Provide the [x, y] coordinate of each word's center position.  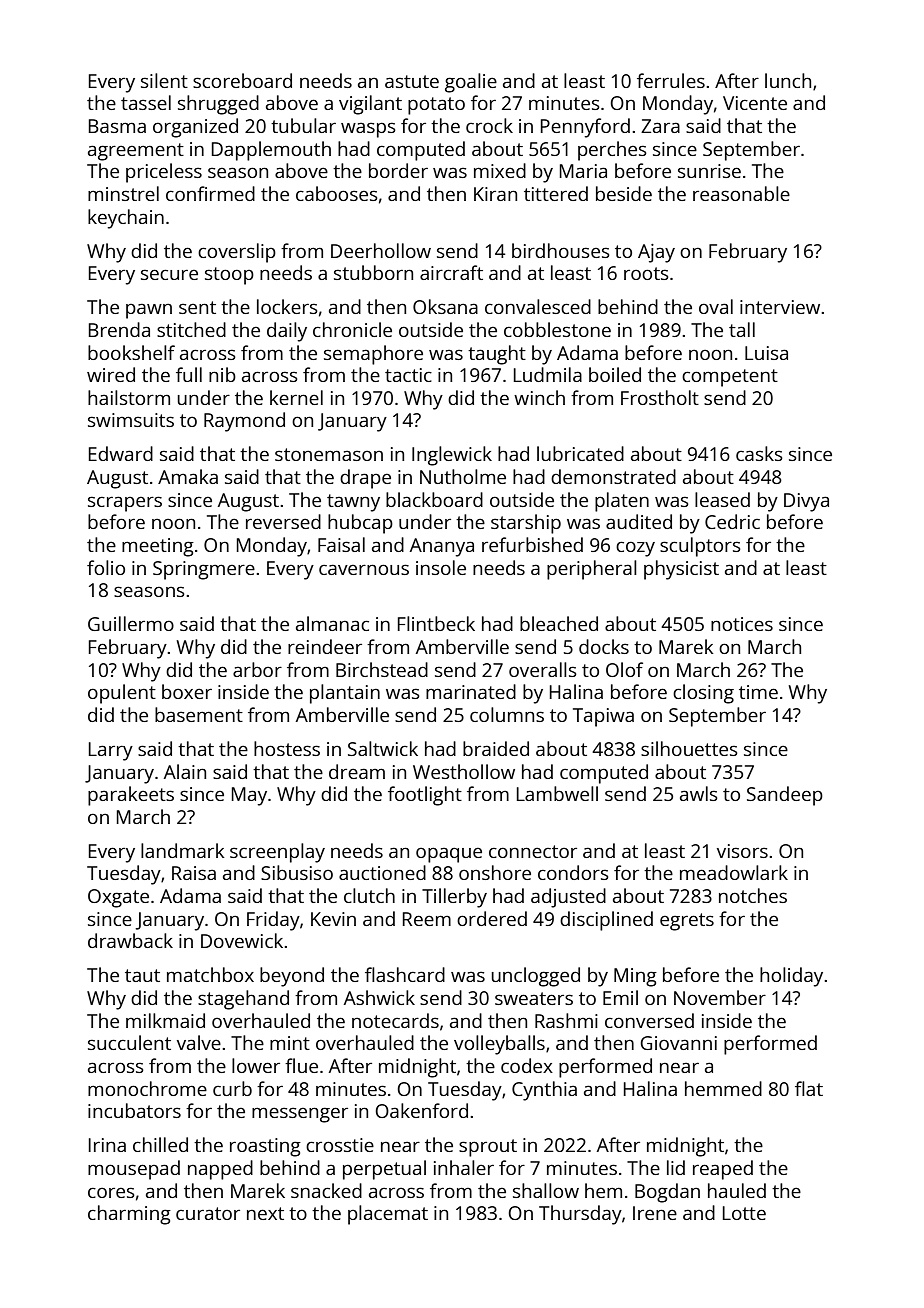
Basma [117, 126]
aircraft [451, 272]
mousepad [134, 1170]
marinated [471, 691]
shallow [546, 1190]
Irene [655, 1213]
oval [716, 306]
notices [742, 624]
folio [106, 567]
